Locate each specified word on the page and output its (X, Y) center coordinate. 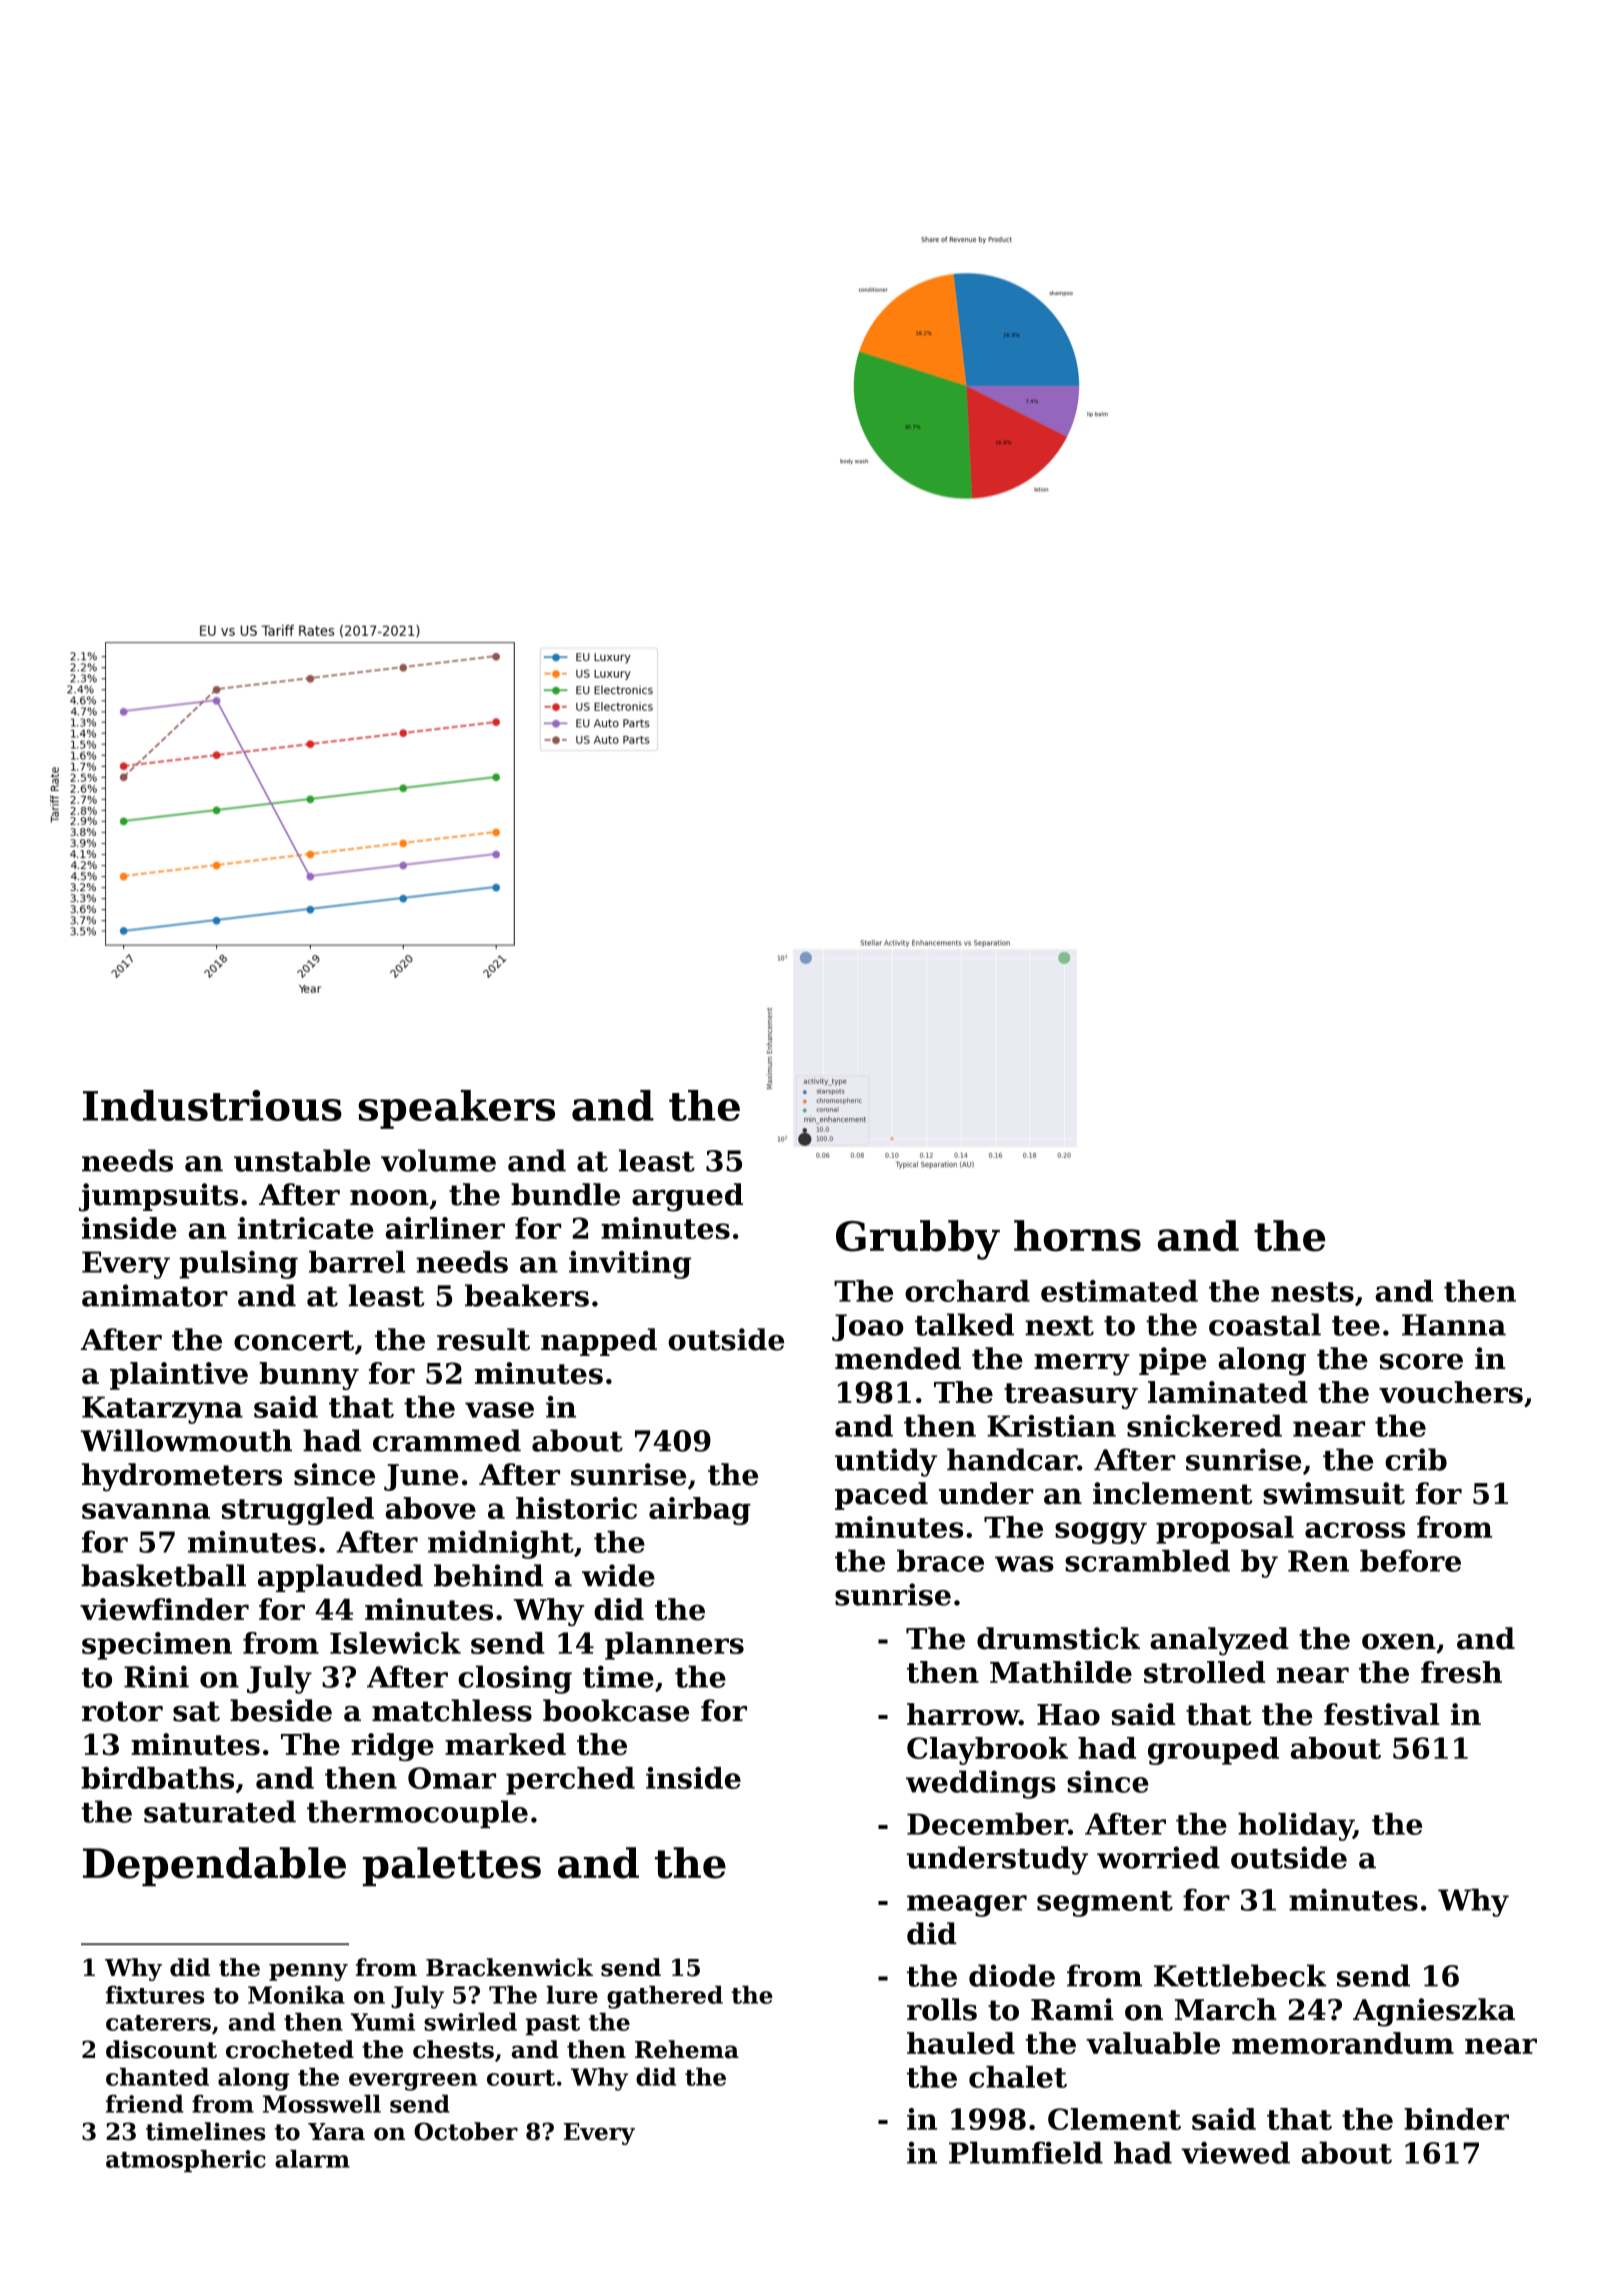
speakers (456, 1109)
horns (1077, 1236)
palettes (452, 1866)
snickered (1204, 1426)
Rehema (687, 2049)
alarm (312, 2158)
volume (438, 1160)
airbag (700, 1511)
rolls (942, 2009)
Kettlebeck (1240, 1975)
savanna (146, 1511)
